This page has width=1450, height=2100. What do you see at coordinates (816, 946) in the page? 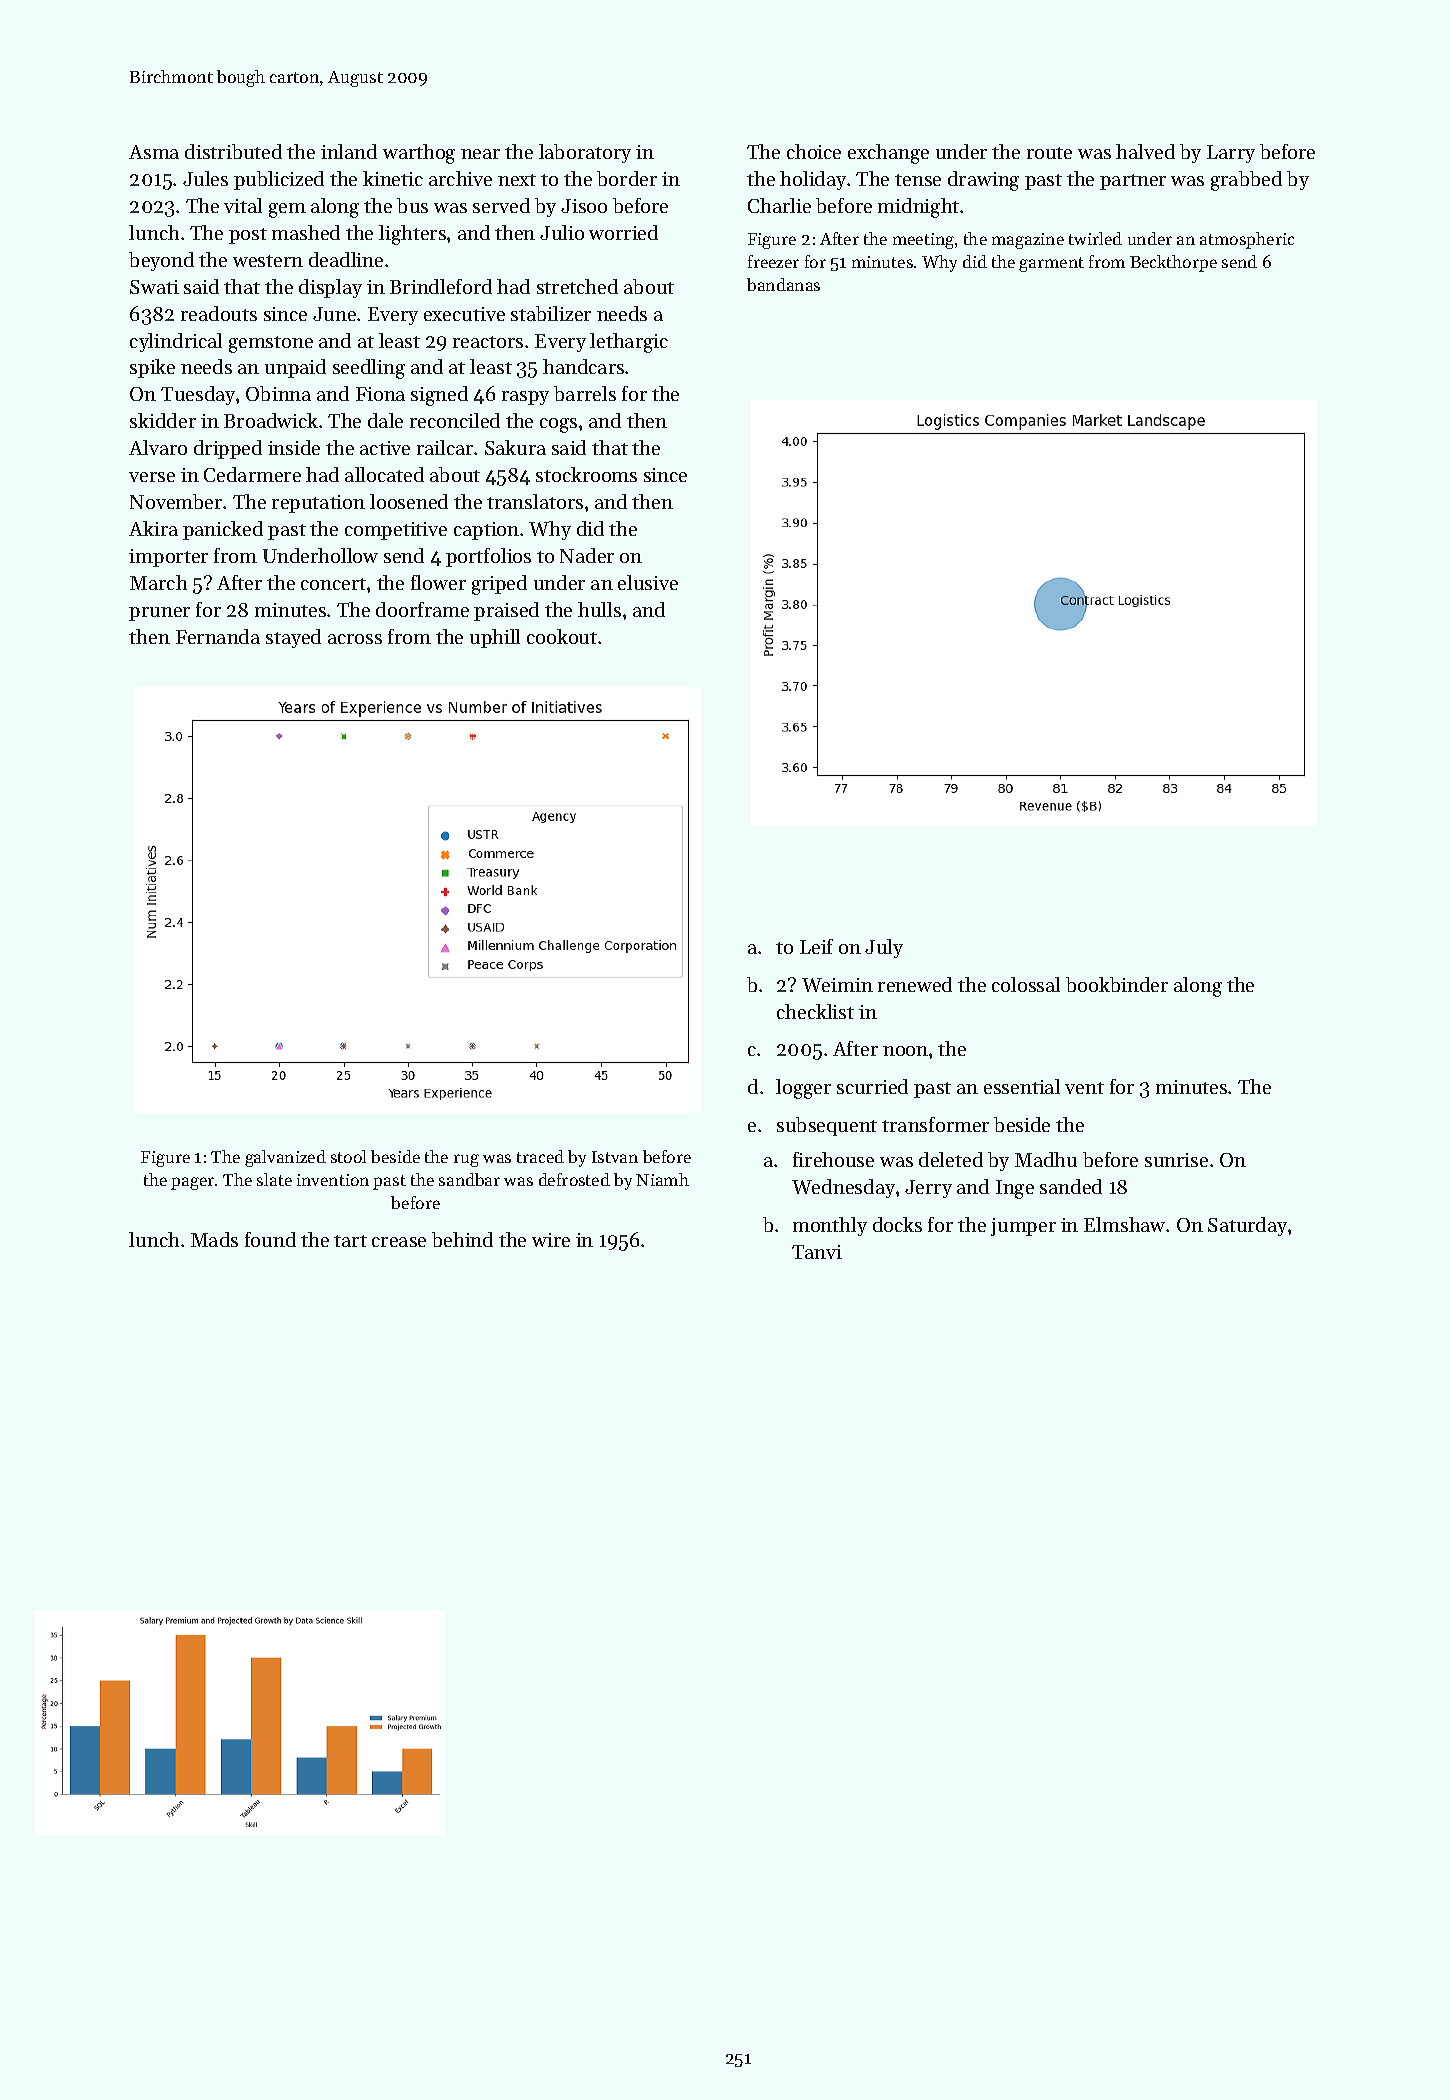
I see `Leif` at bounding box center [816, 946].
